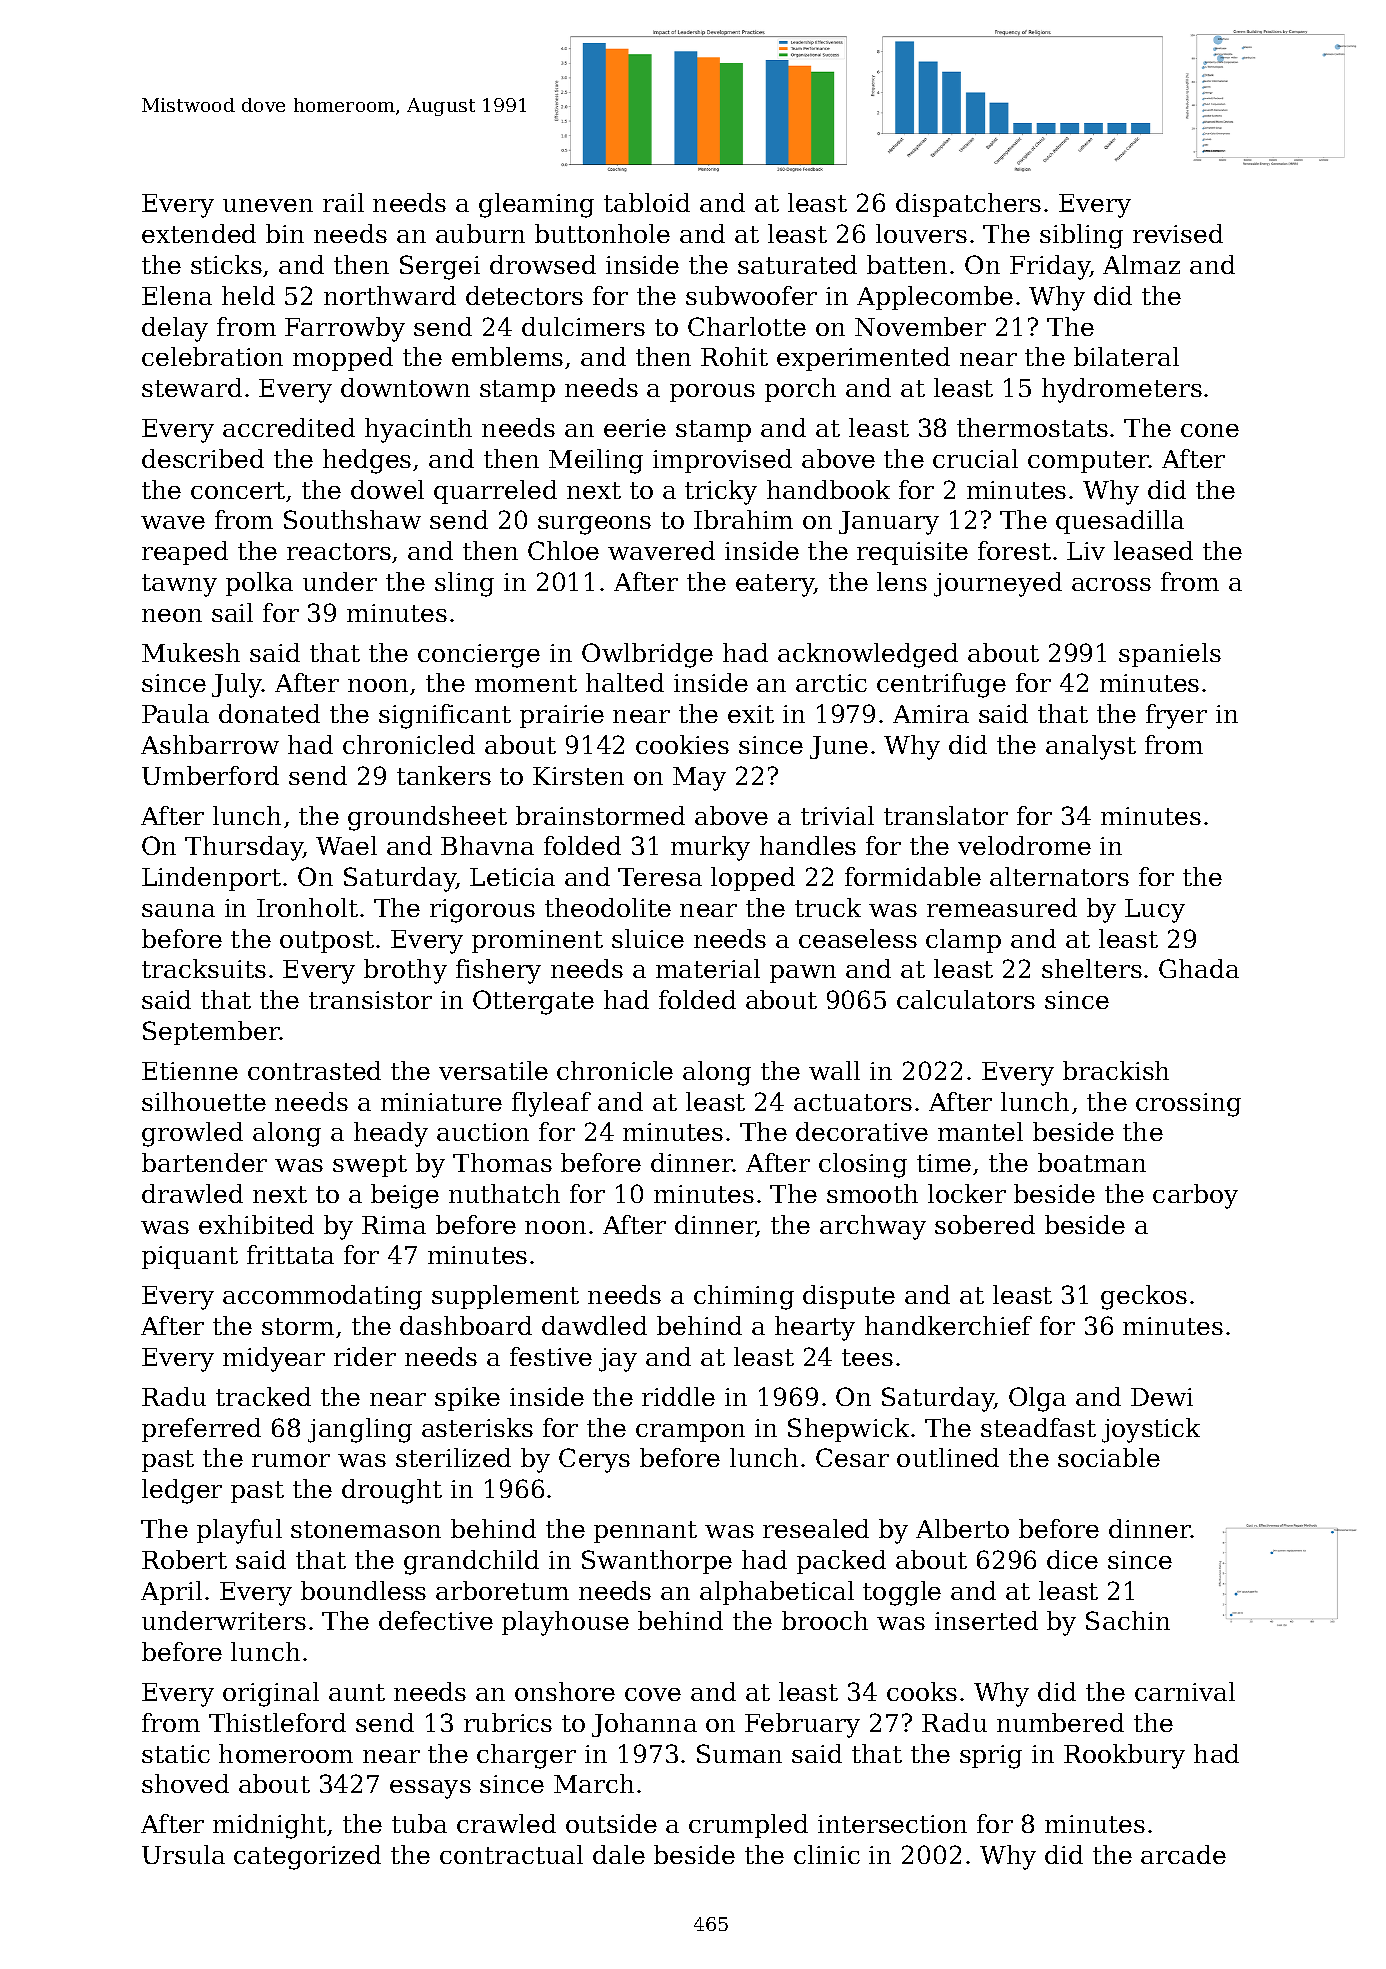 The height and width of the screenshot is (1969, 1386). What do you see at coordinates (751, 295) in the screenshot?
I see `subwoofer` at bounding box center [751, 295].
